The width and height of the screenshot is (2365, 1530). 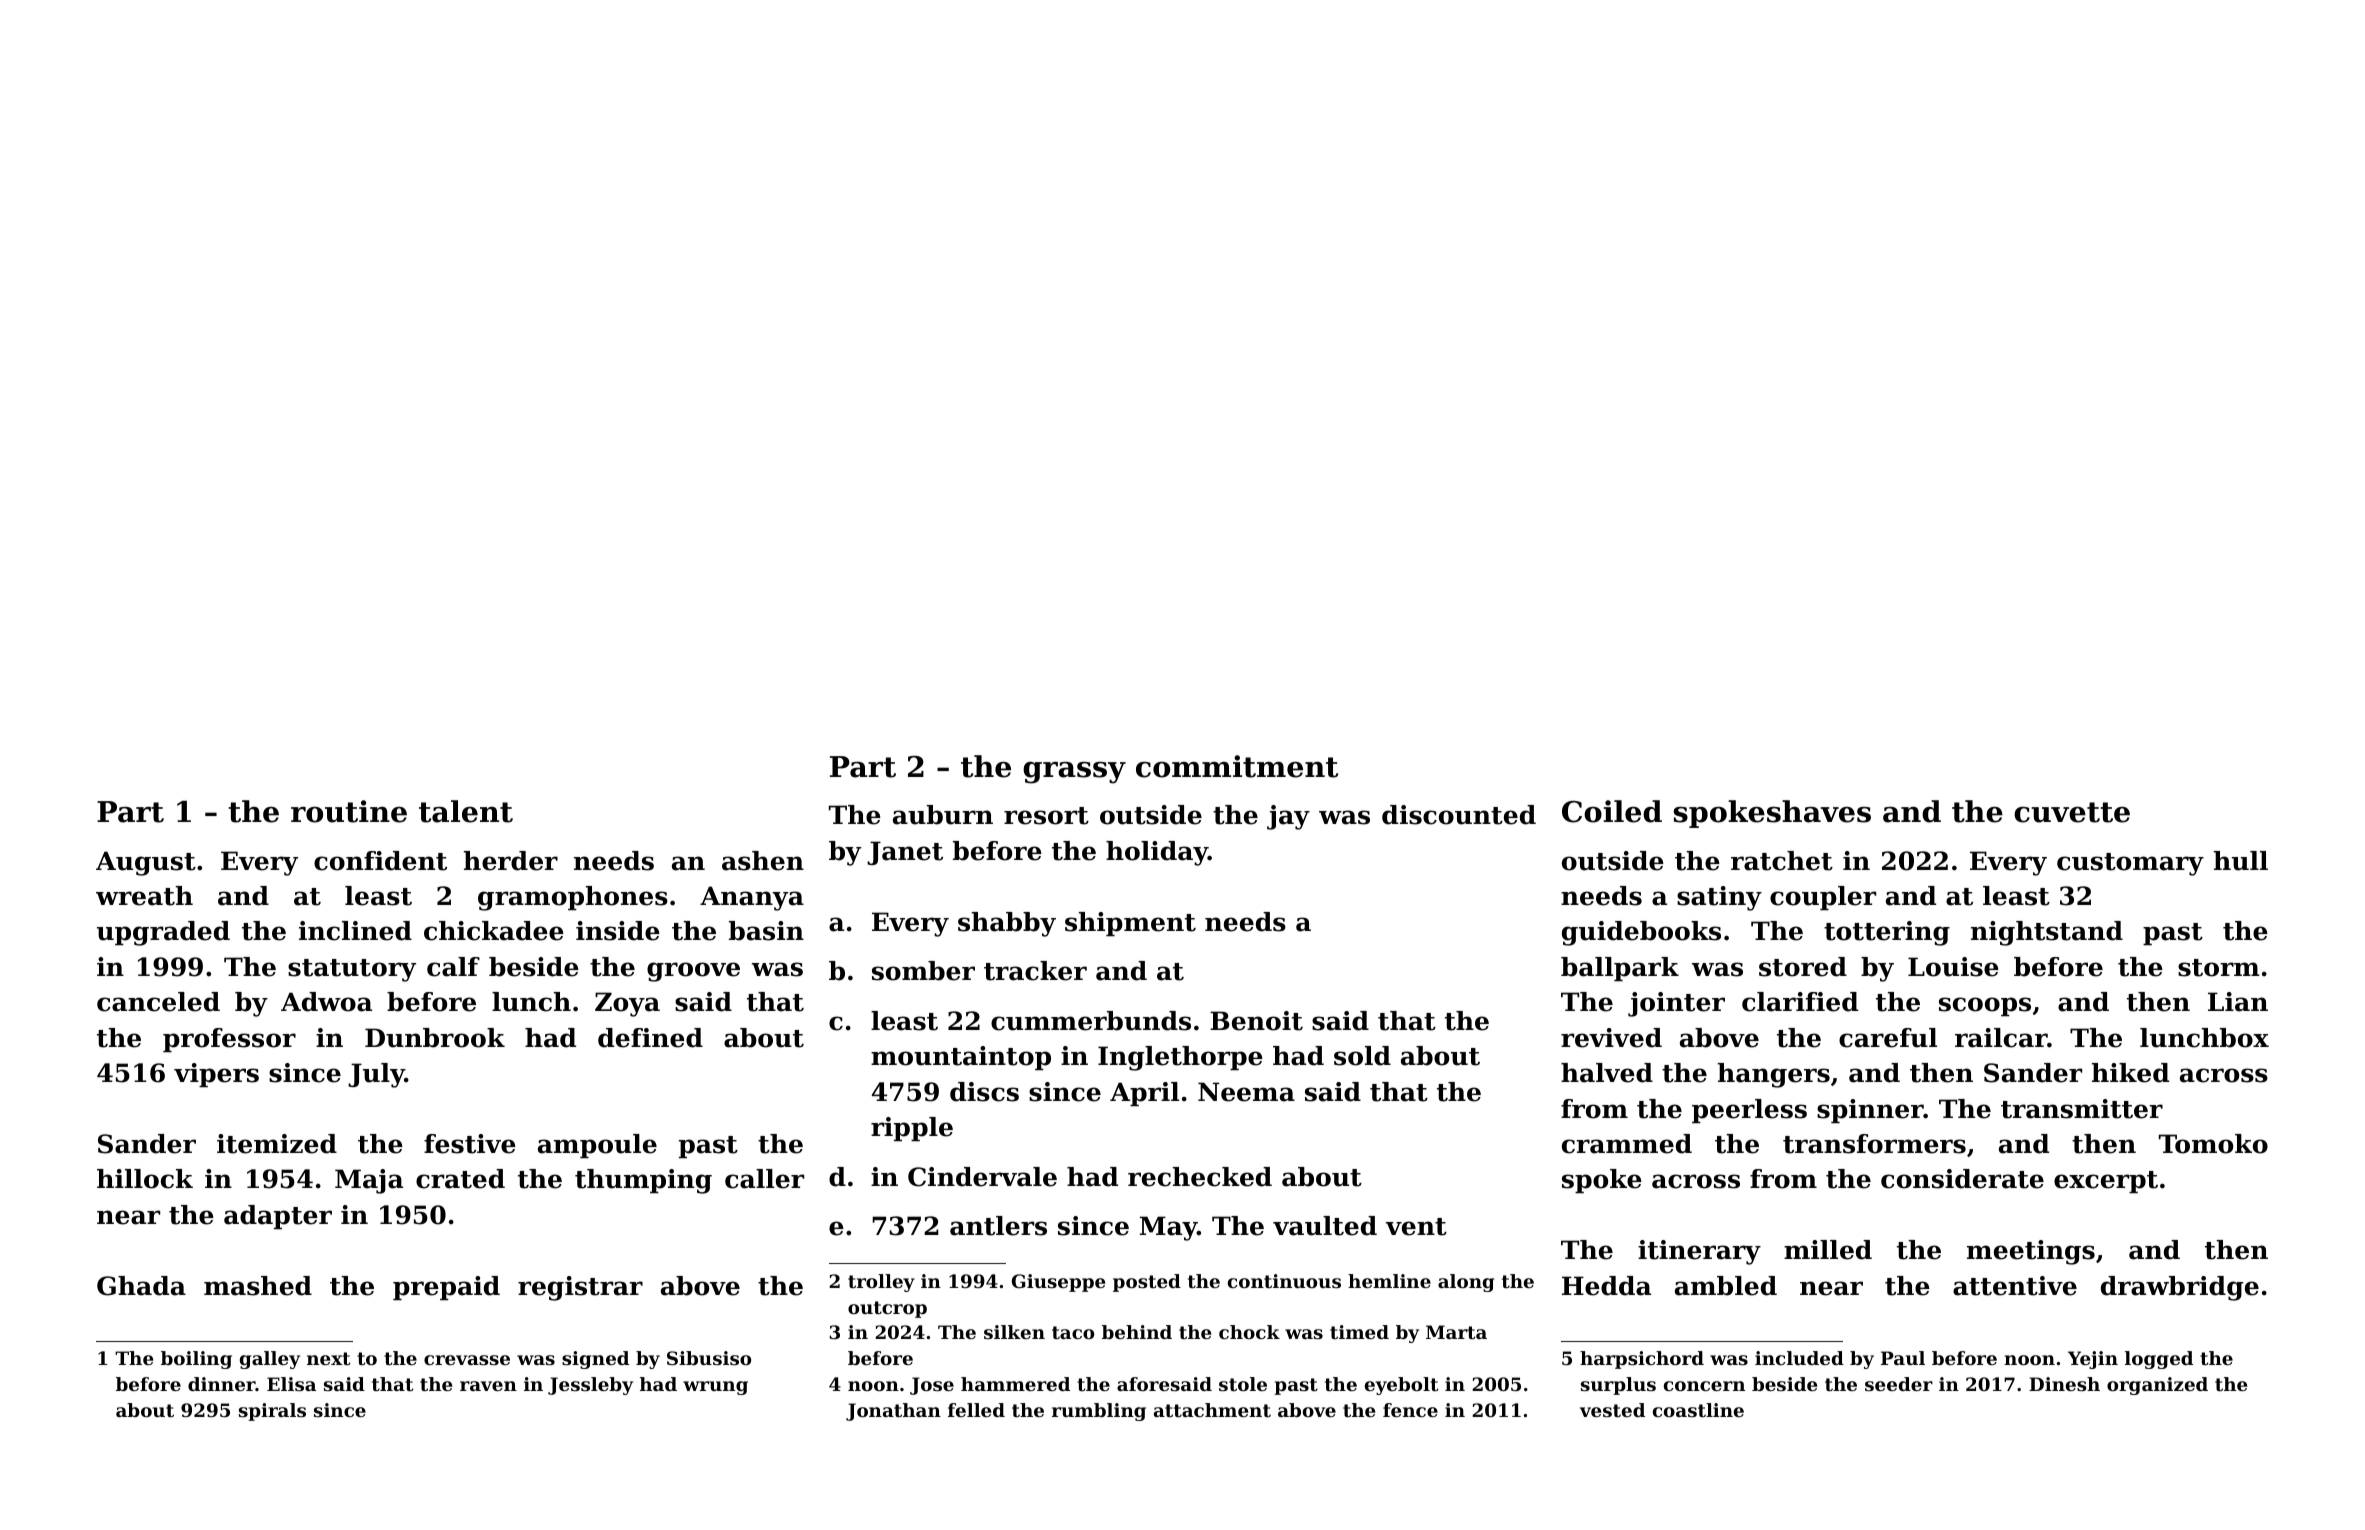 What do you see at coordinates (272, 1412) in the screenshot?
I see `spirals` at bounding box center [272, 1412].
